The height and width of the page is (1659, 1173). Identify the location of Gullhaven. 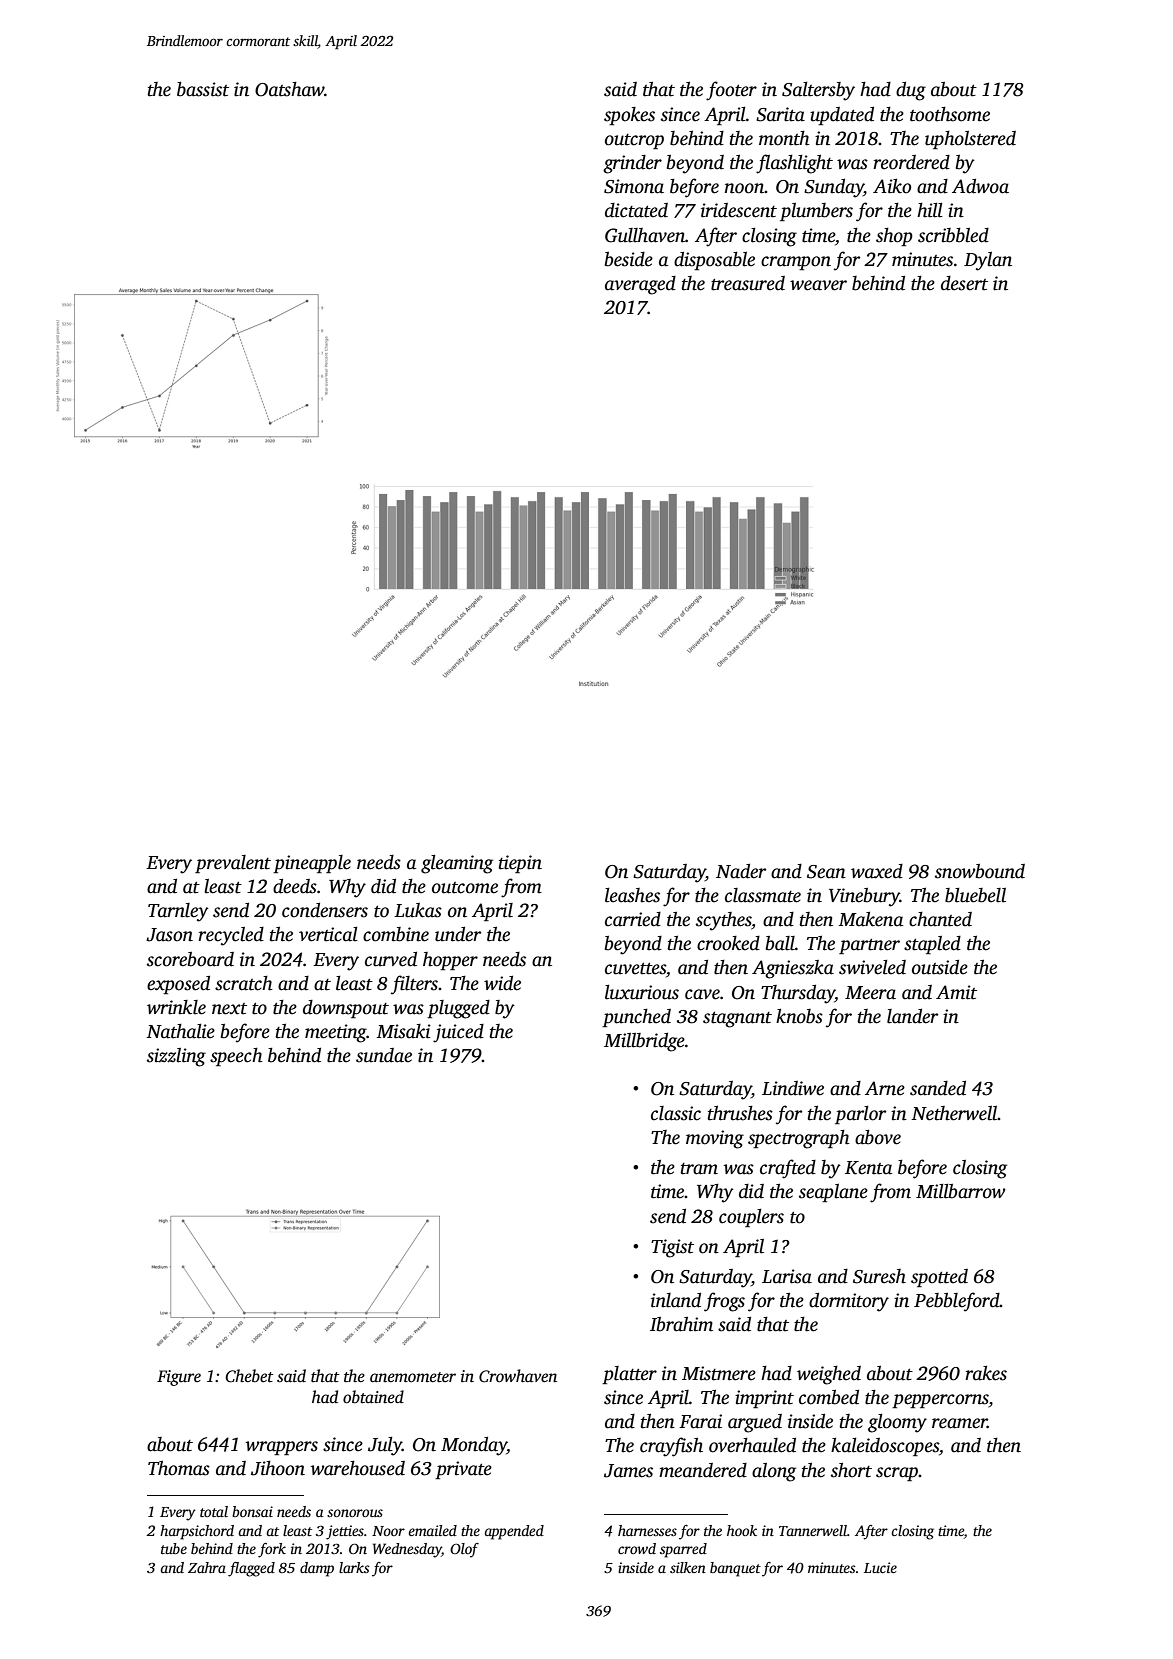
(645, 235).
